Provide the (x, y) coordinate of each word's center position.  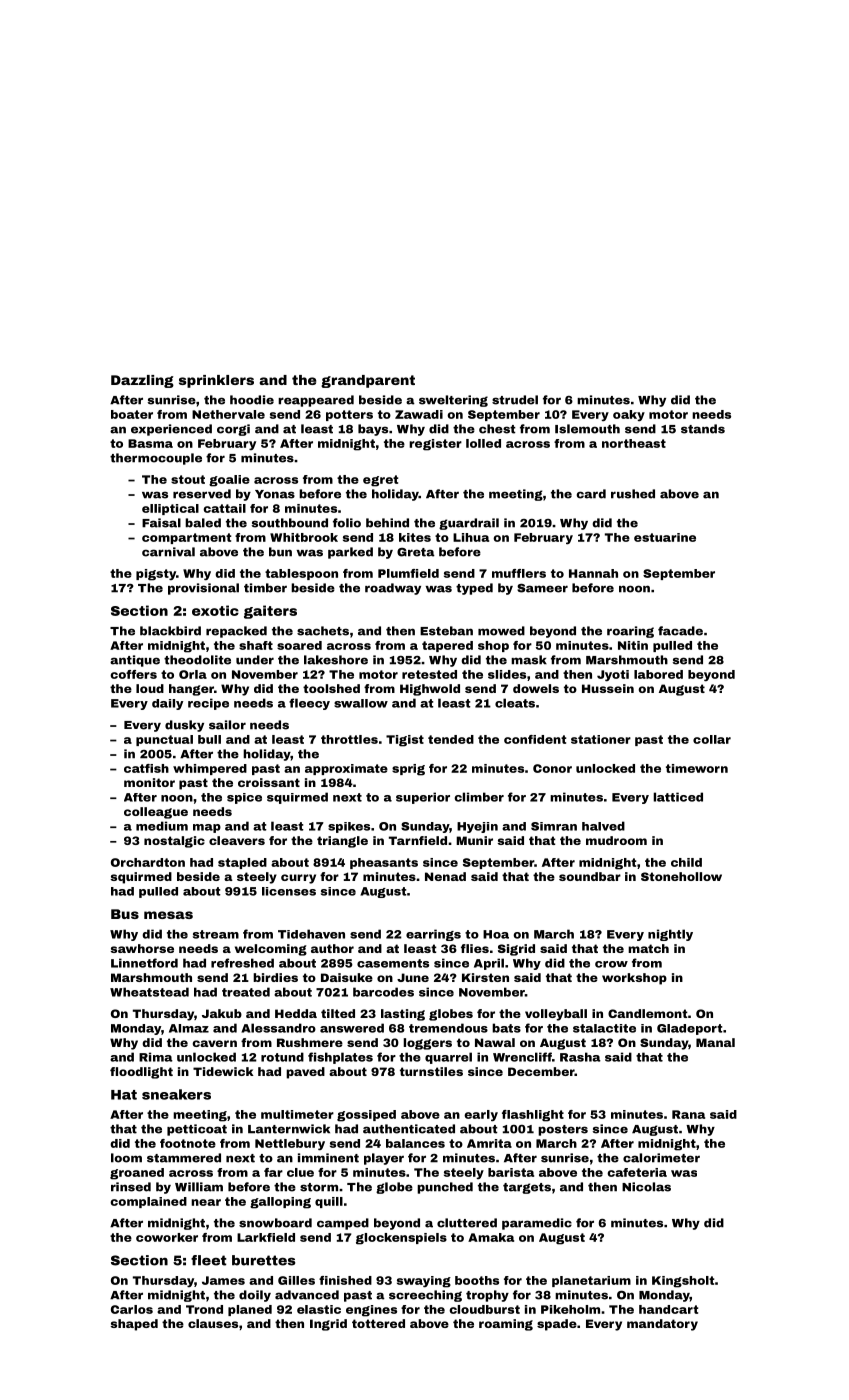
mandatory (662, 1325)
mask (529, 660)
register (435, 445)
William (199, 1187)
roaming (506, 1325)
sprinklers (216, 381)
